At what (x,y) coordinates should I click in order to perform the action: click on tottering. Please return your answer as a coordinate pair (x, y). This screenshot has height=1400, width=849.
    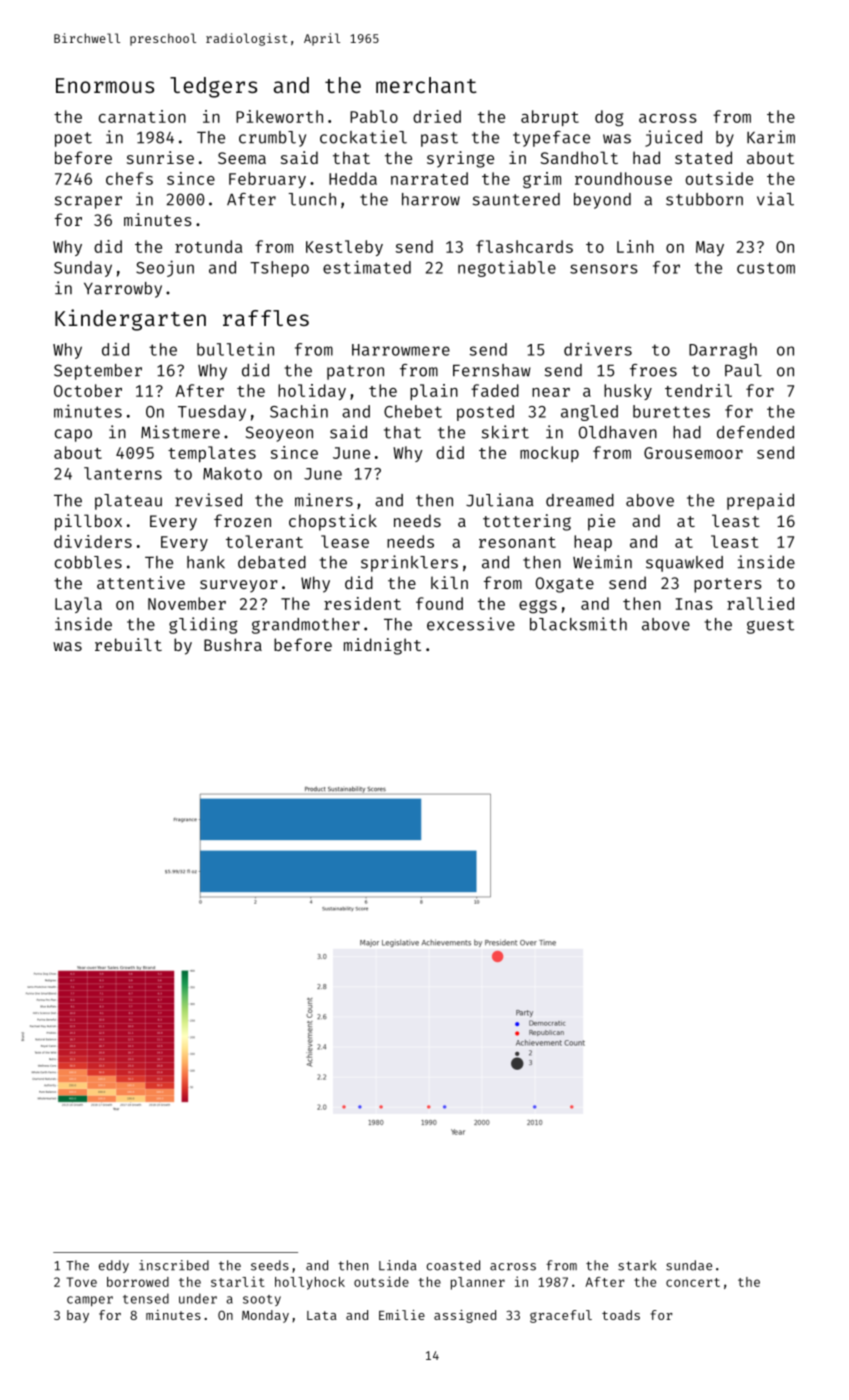
    Looking at the image, I should click on (527, 522).
